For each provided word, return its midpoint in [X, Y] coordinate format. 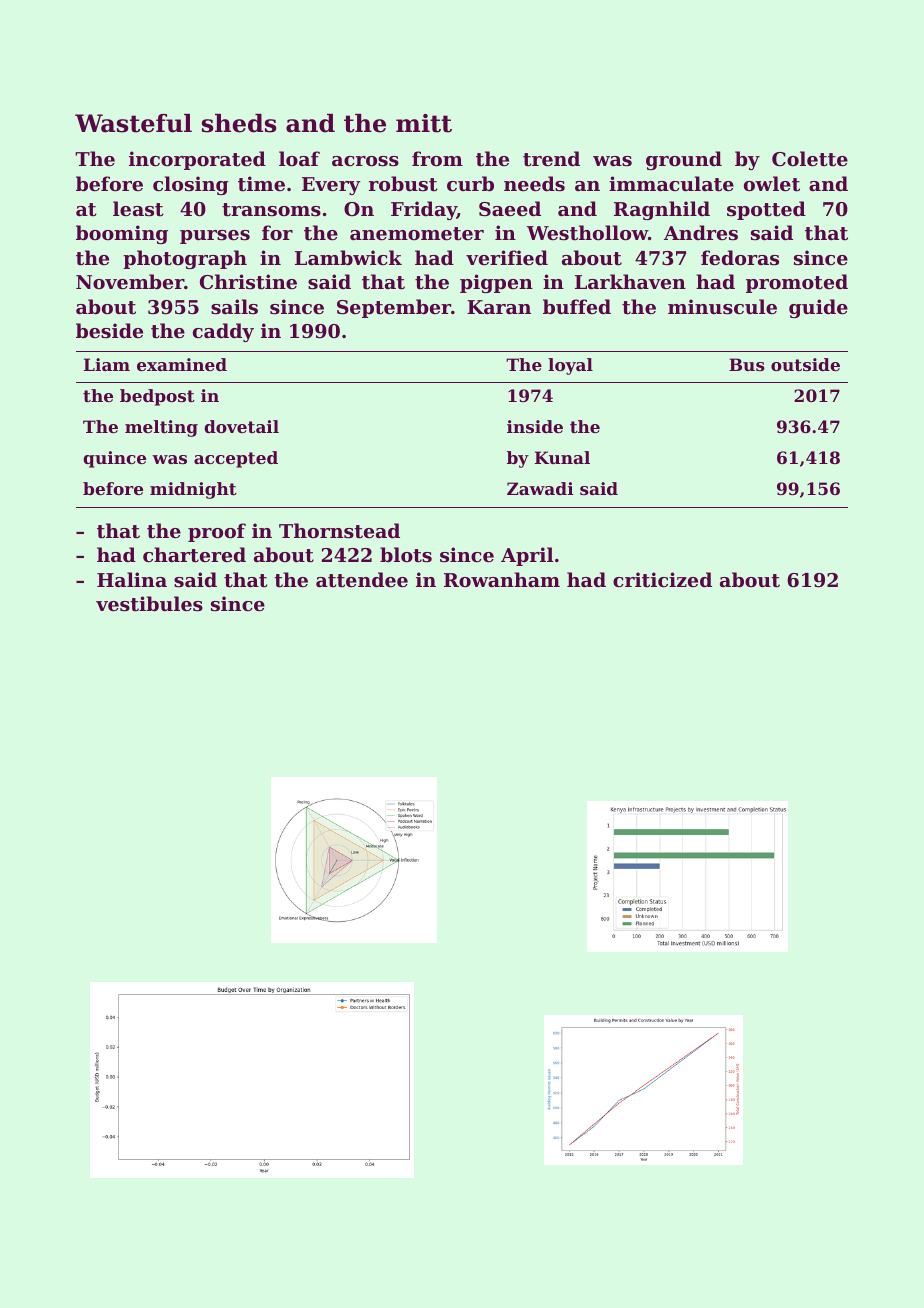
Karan [499, 307]
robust [403, 184]
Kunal [562, 457]
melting [161, 428]
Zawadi [540, 488]
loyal [570, 366]
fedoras [740, 258]
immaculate [671, 184]
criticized [662, 580]
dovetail [241, 426]
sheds [239, 123]
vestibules [149, 604]
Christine [248, 282]
